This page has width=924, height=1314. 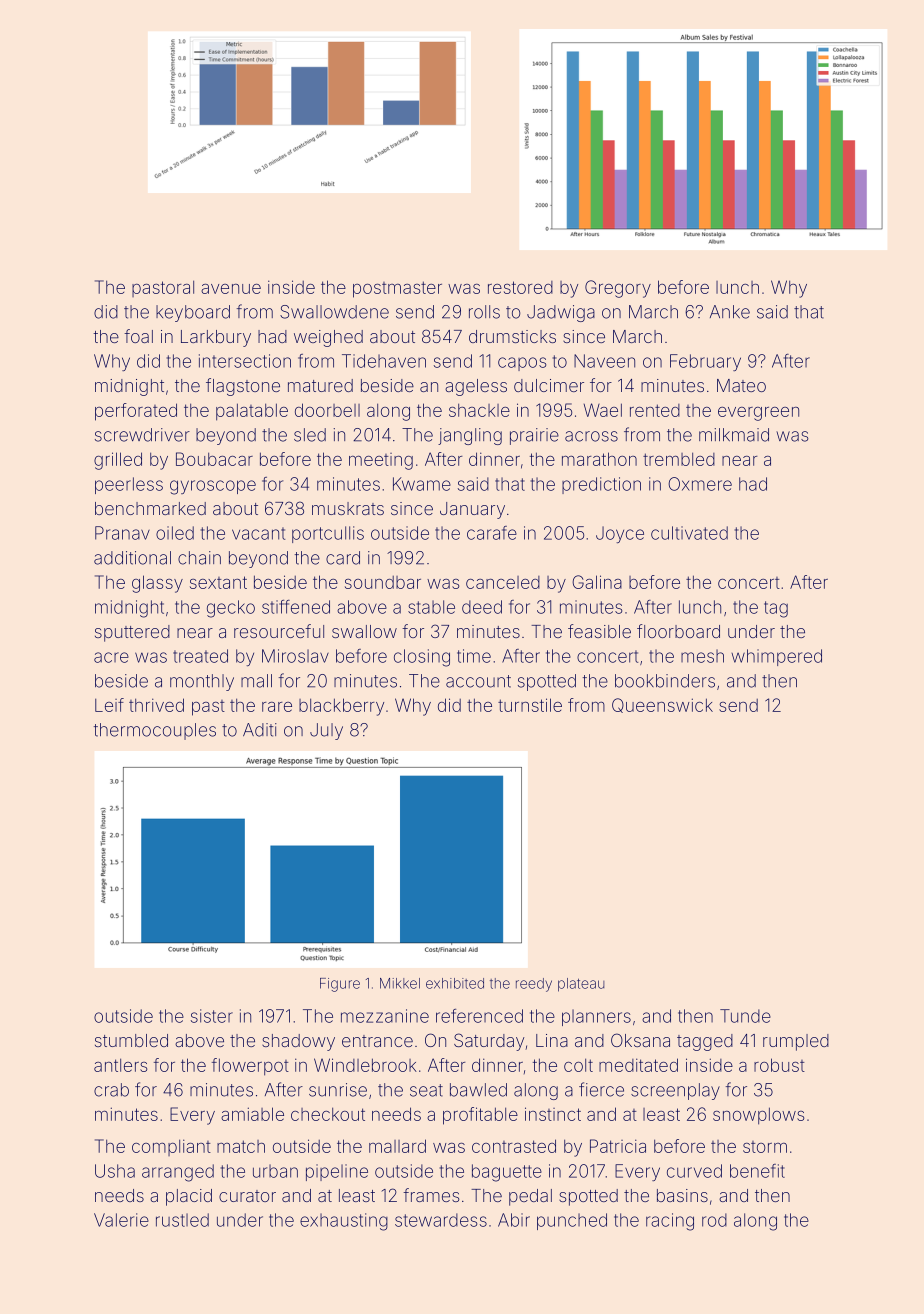 I want to click on Queenswick, so click(x=662, y=705).
